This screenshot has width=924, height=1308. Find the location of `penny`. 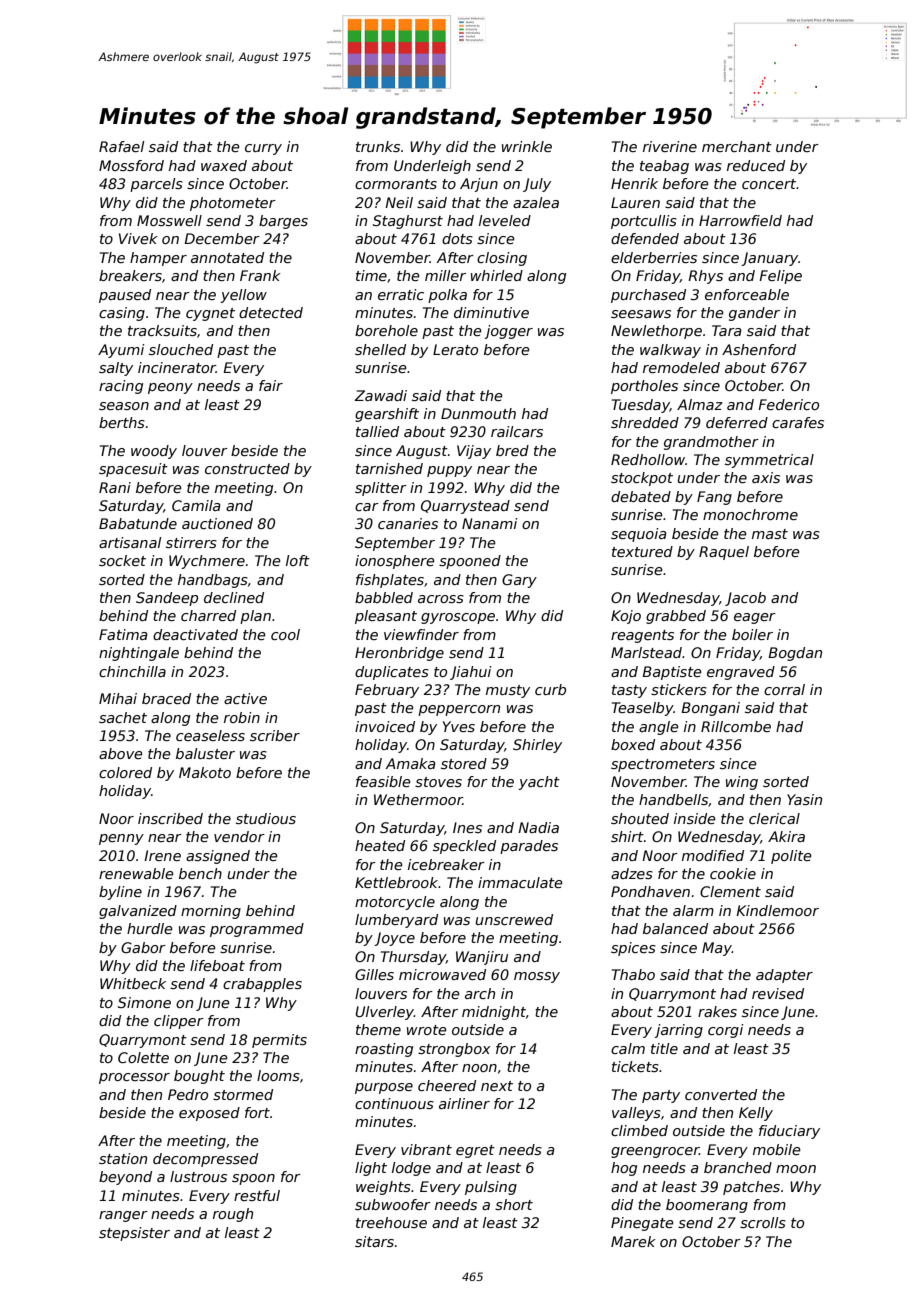

penny is located at coordinates (121, 839).
